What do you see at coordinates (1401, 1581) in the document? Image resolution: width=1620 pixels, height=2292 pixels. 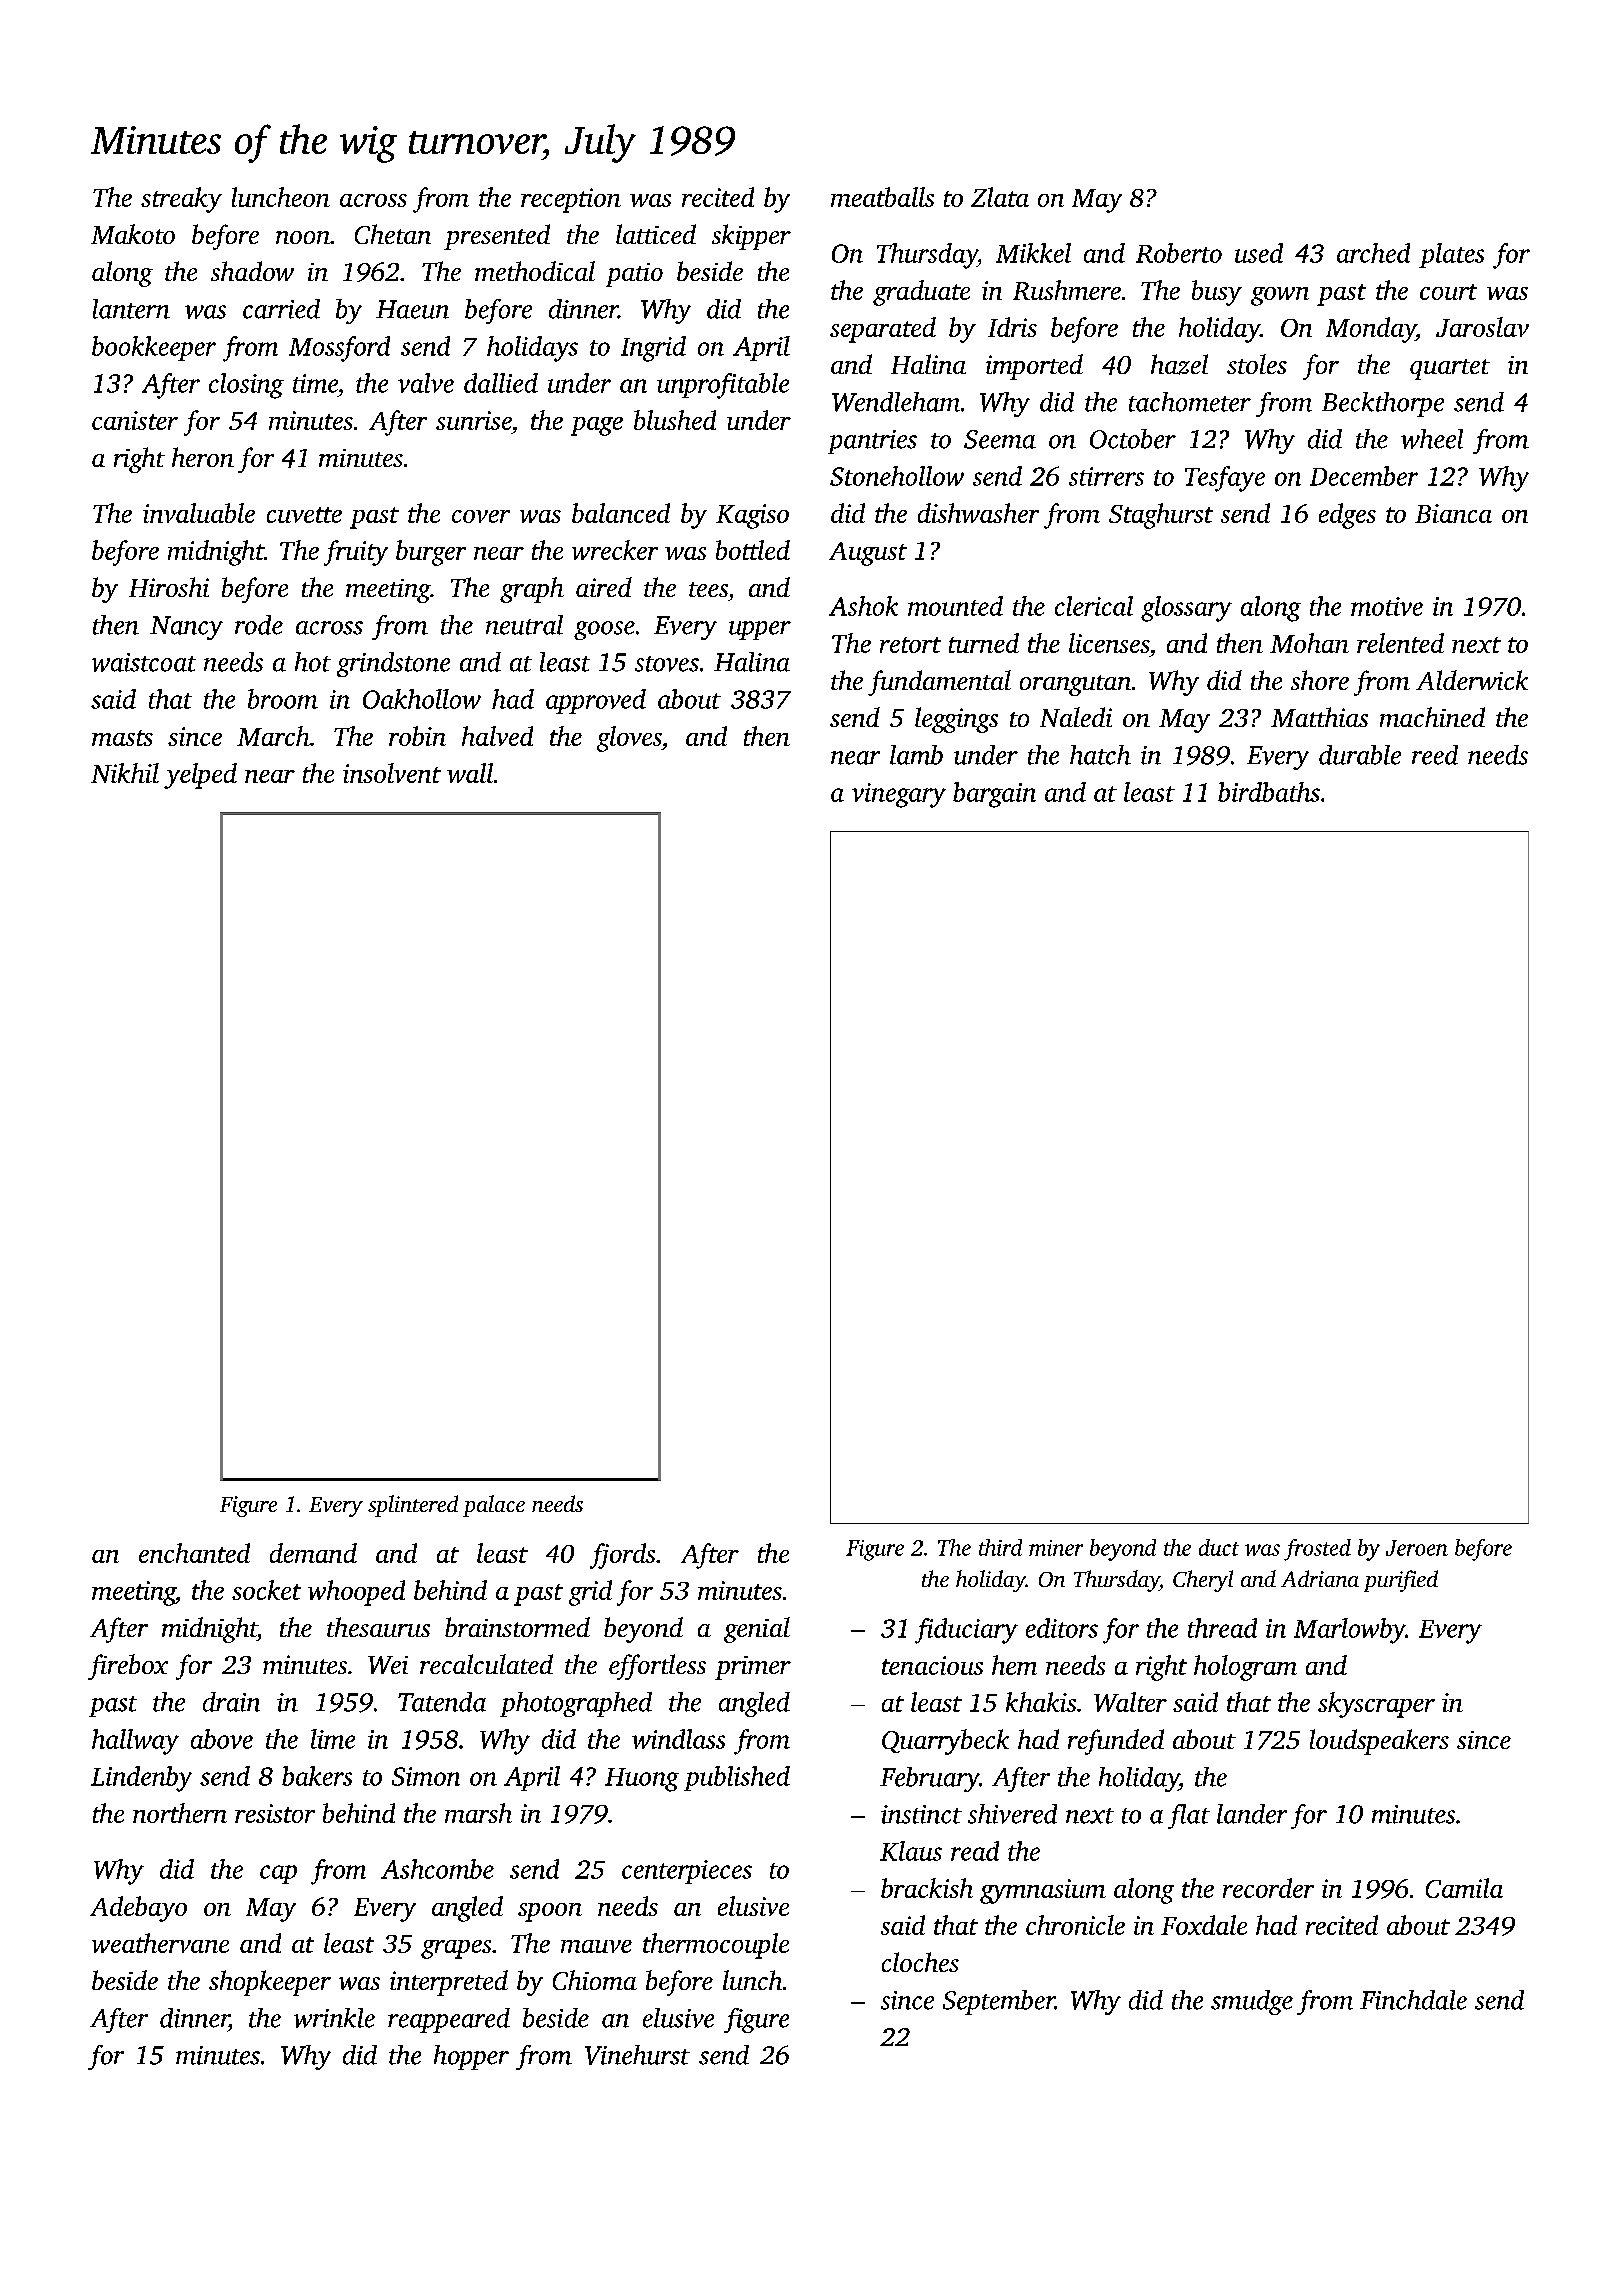 I see `purified` at bounding box center [1401, 1581].
